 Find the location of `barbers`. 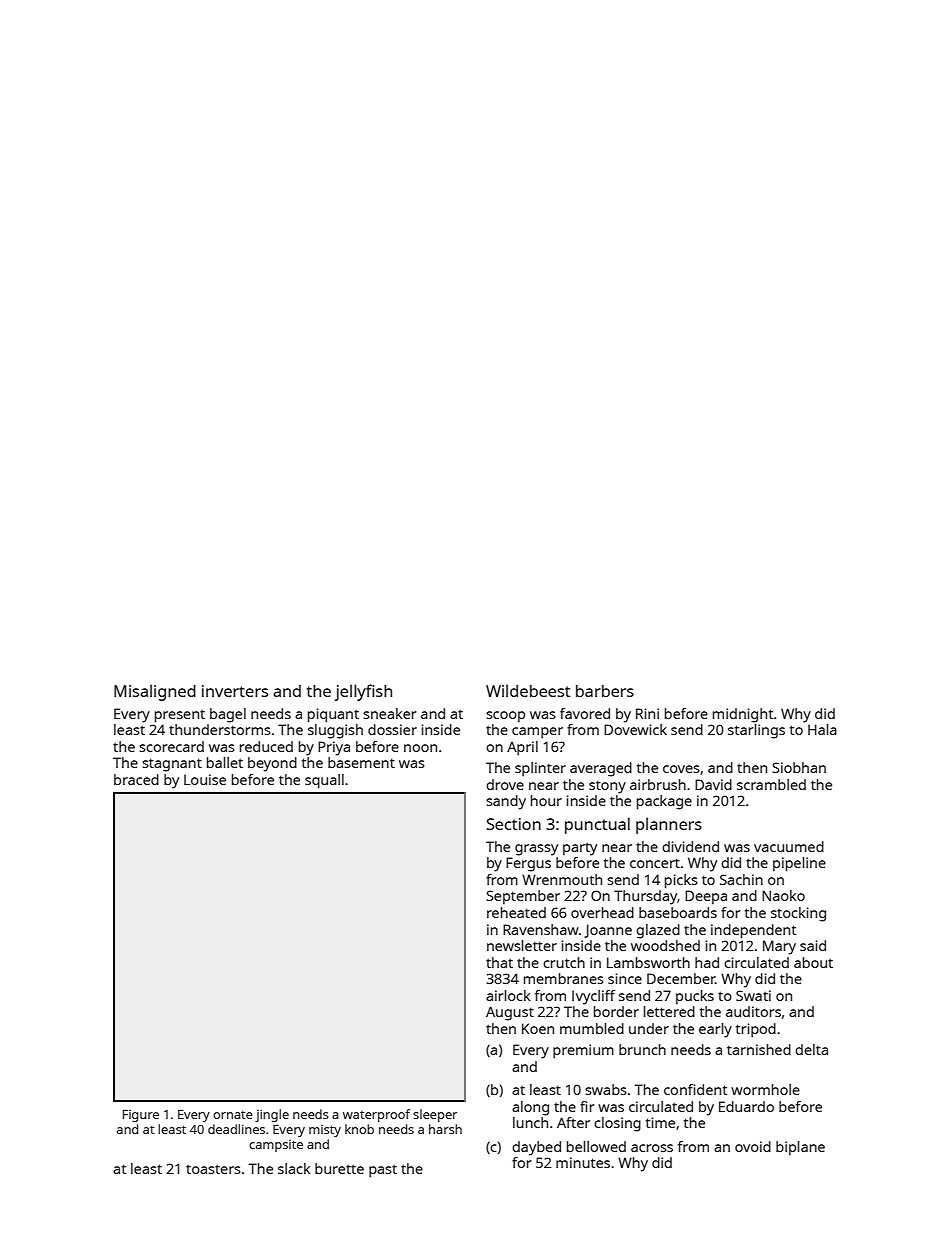

barbers is located at coordinates (605, 691).
